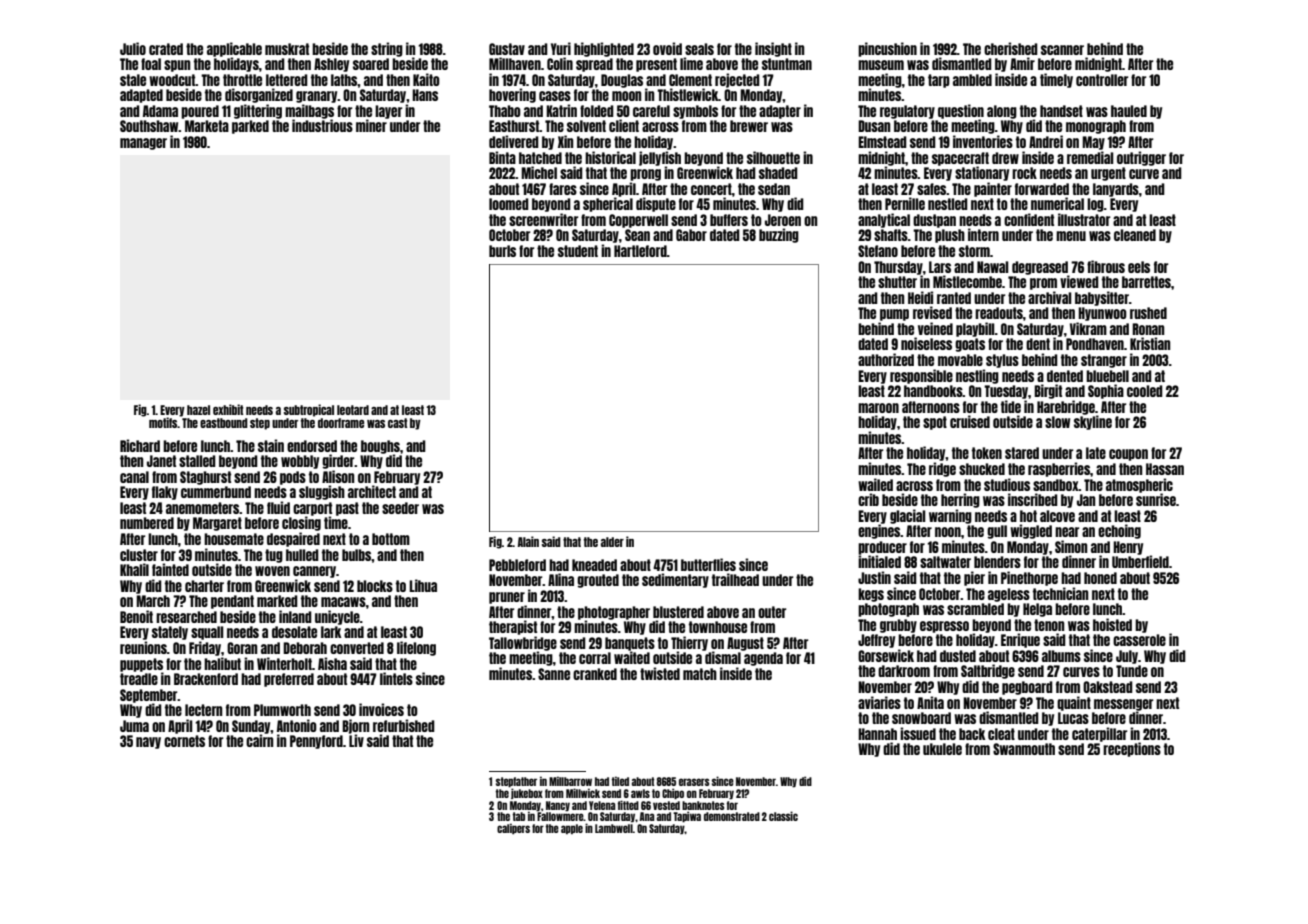  I want to click on alder, so click(612, 542).
